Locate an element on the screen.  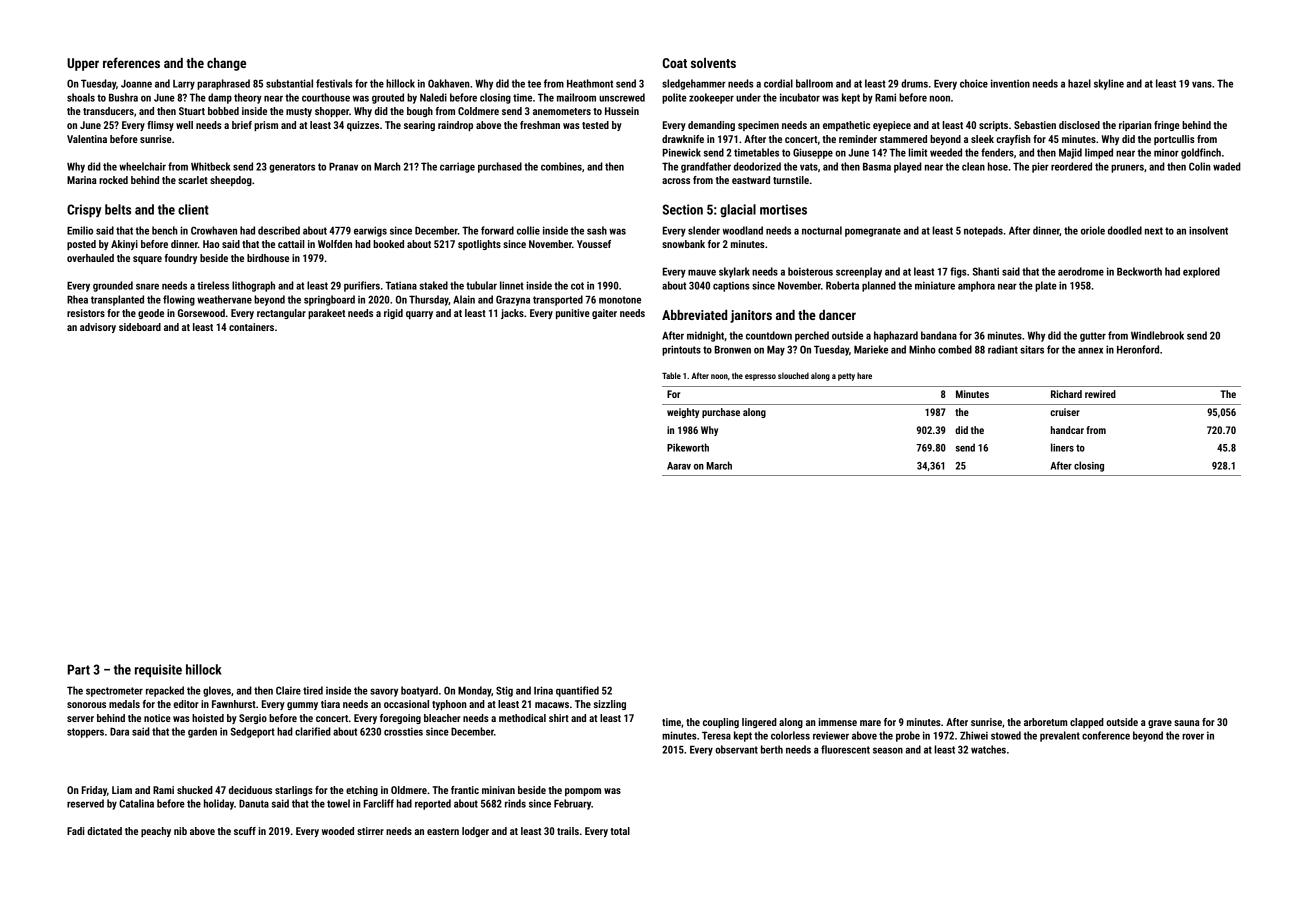
trails is located at coordinates (568, 831).
